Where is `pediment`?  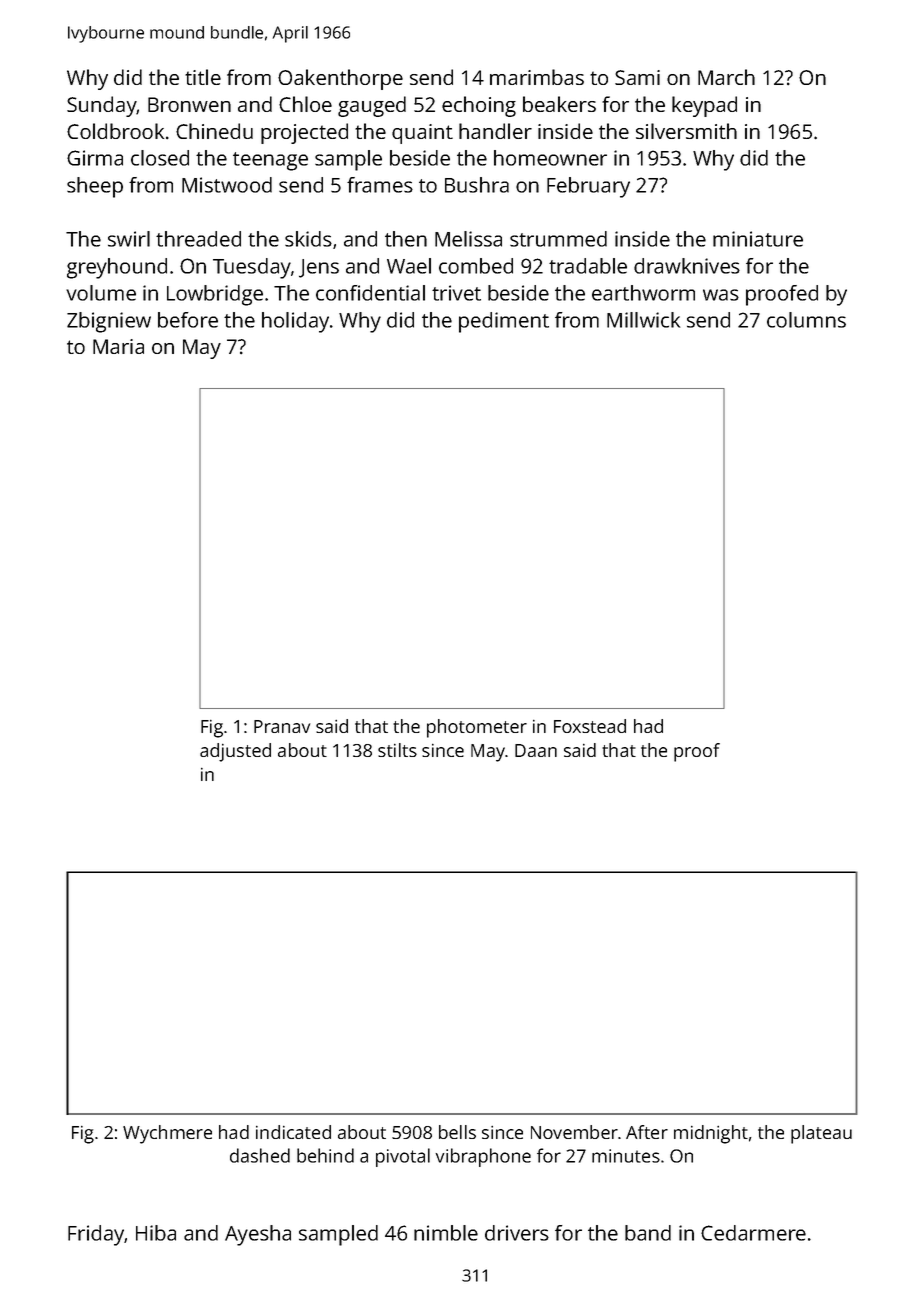
pediment is located at coordinates (504, 322).
